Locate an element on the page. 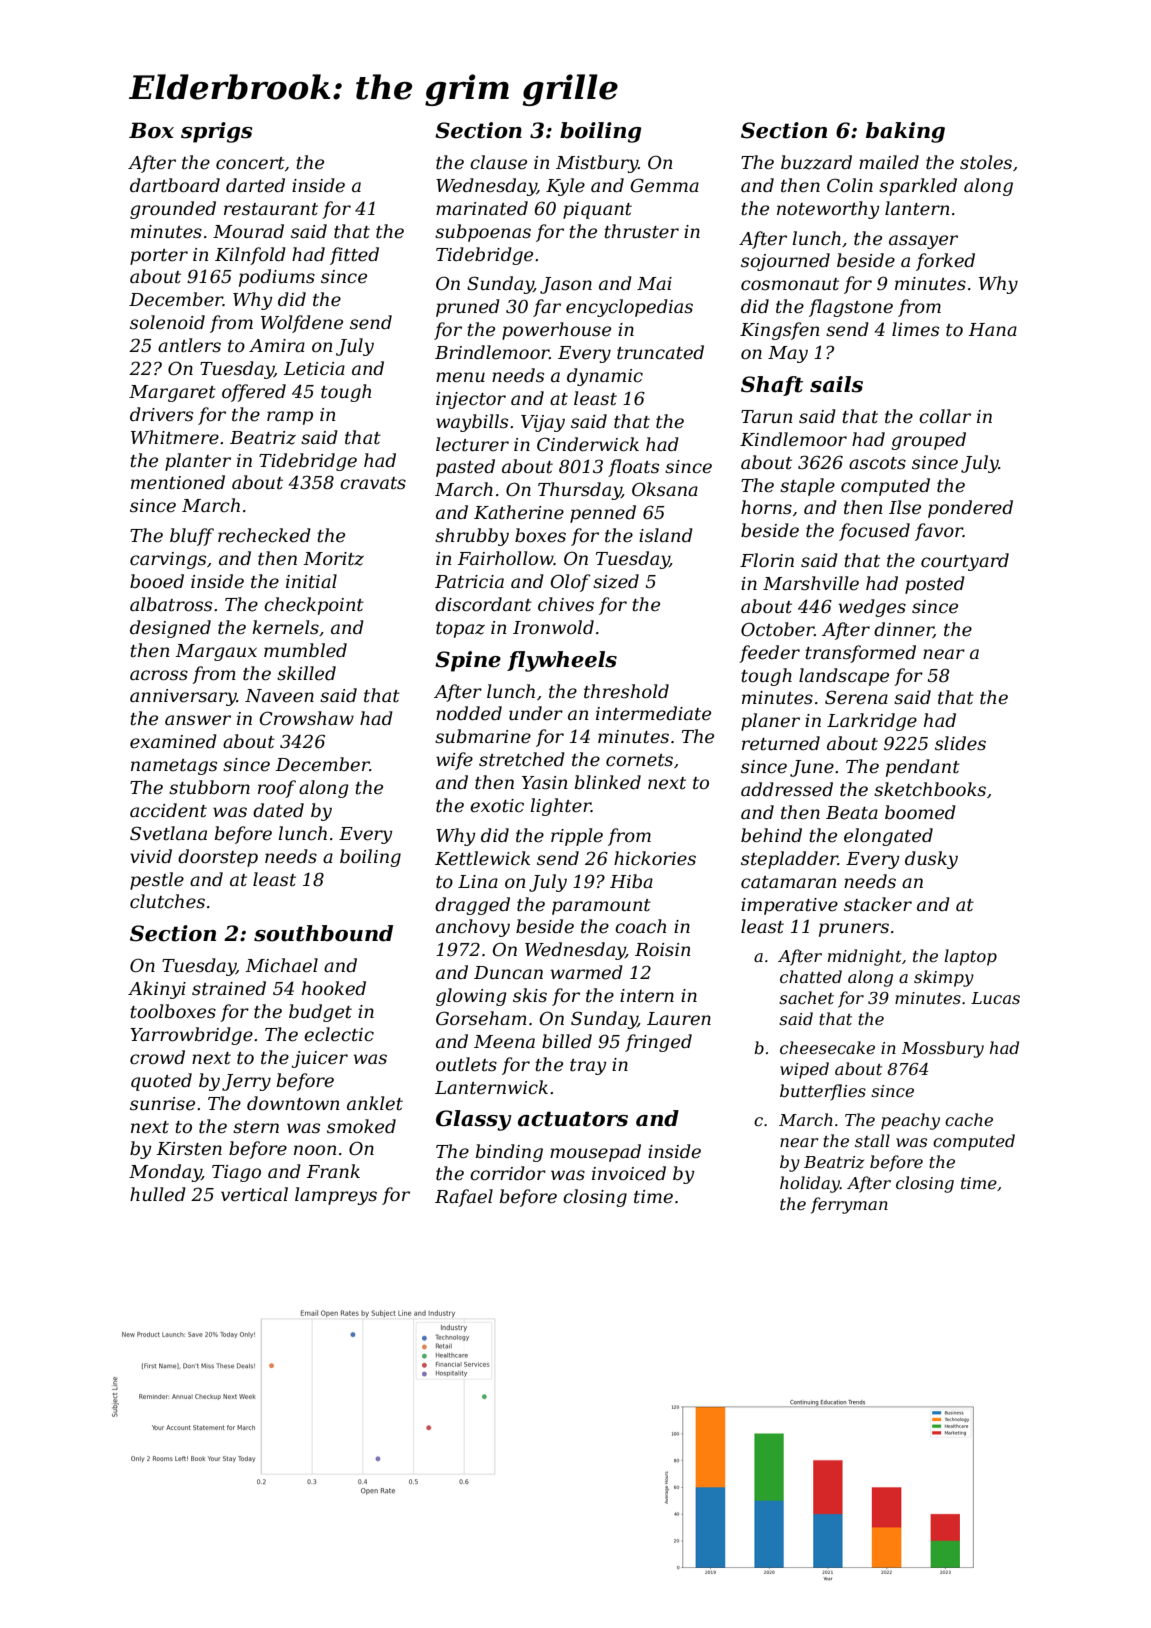 Image resolution: width=1151 pixels, height=1628 pixels. concert is located at coordinates (250, 163).
